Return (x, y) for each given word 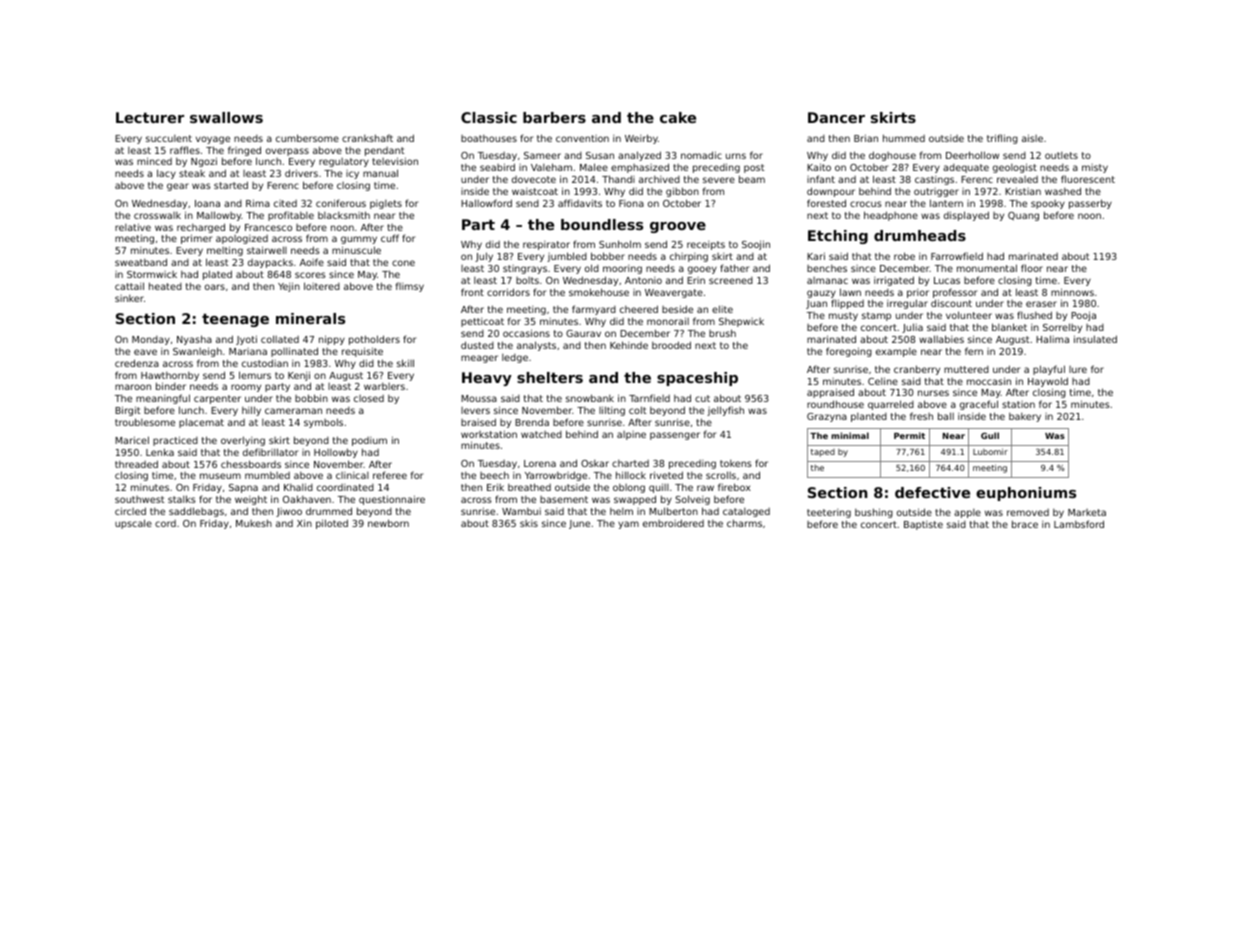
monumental (987, 268)
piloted (332, 524)
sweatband (141, 262)
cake (678, 117)
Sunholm (620, 244)
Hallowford (486, 203)
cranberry (917, 370)
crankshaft (367, 138)
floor (1032, 268)
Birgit (128, 411)
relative (133, 227)
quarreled (891, 405)
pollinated (294, 352)
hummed (904, 138)
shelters (550, 377)
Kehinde (629, 345)
